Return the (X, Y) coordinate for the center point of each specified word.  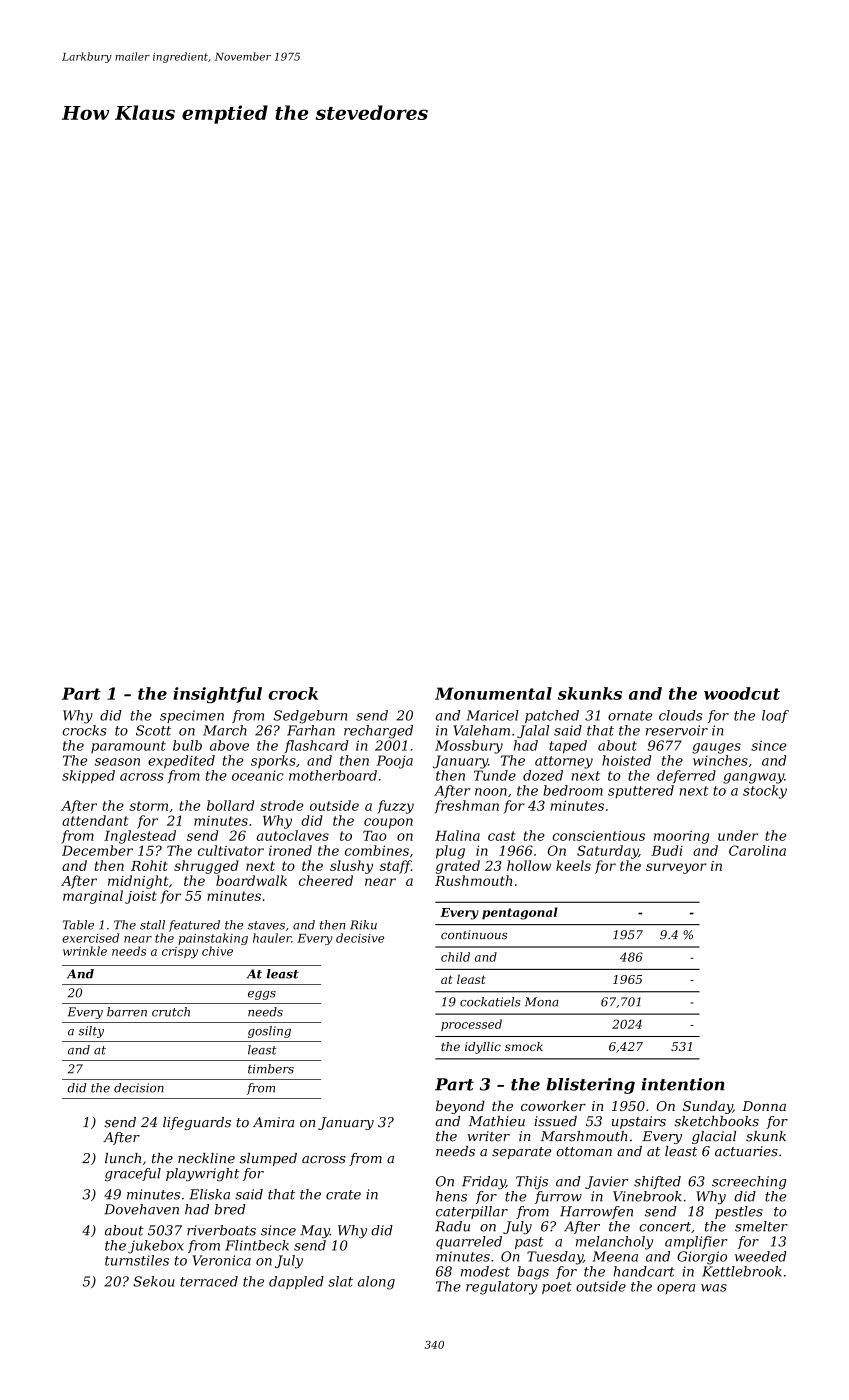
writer (489, 1136)
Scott (153, 730)
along (376, 1283)
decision (139, 1088)
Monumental (493, 693)
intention (683, 1084)
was (714, 1288)
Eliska (209, 1194)
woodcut (742, 693)
